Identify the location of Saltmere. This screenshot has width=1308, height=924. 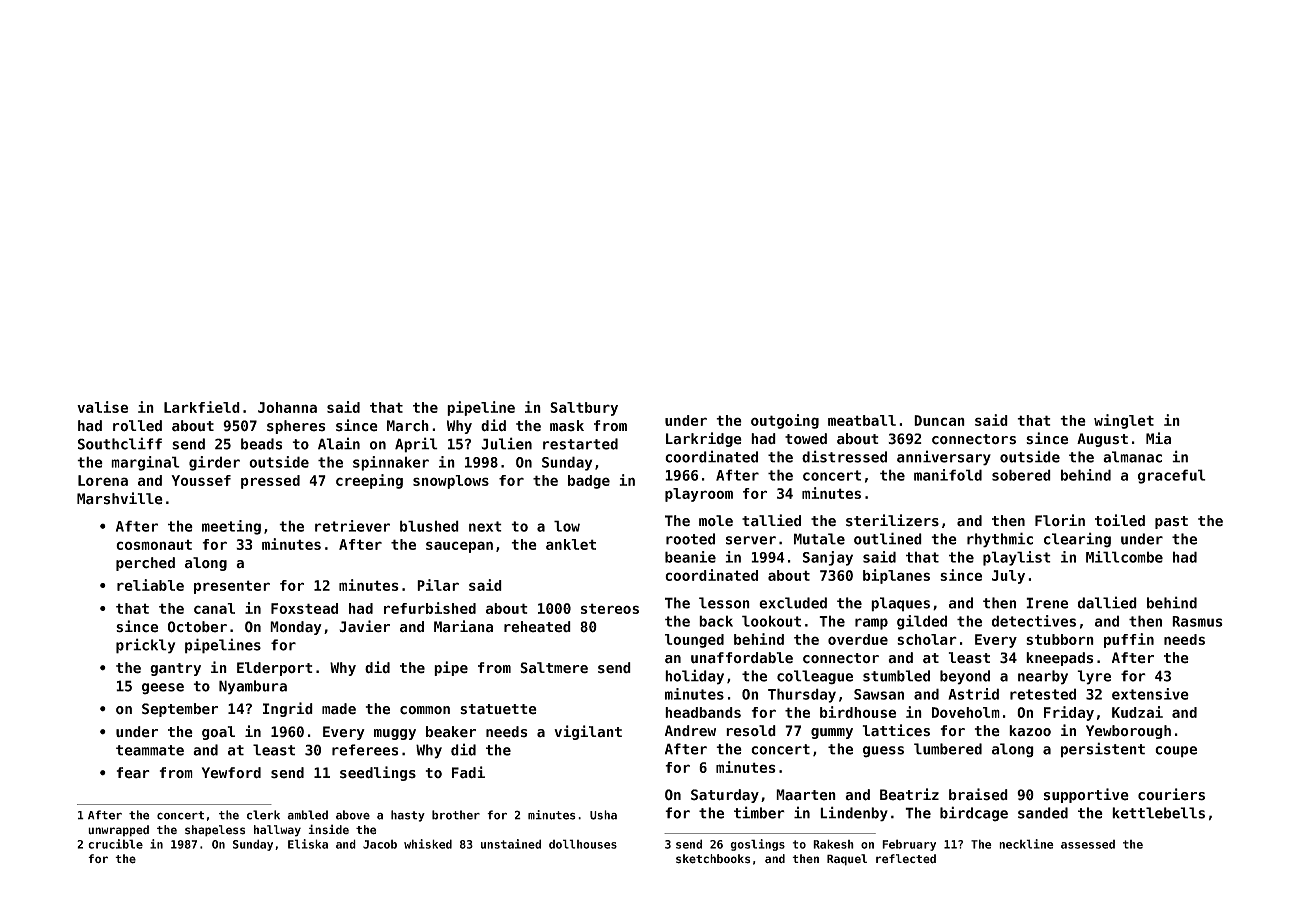
(554, 668).
